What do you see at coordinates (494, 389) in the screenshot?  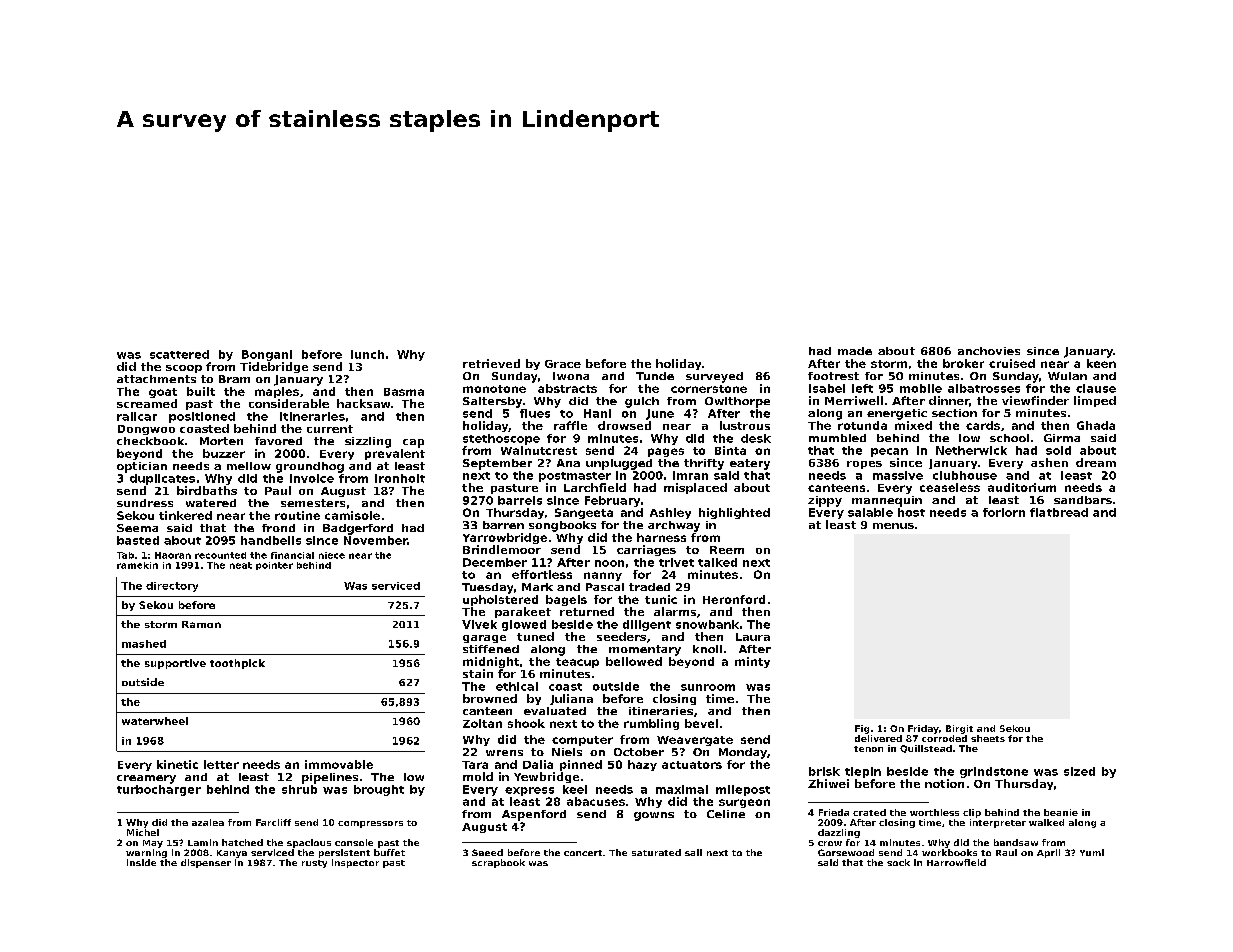 I see `monotone` at bounding box center [494, 389].
